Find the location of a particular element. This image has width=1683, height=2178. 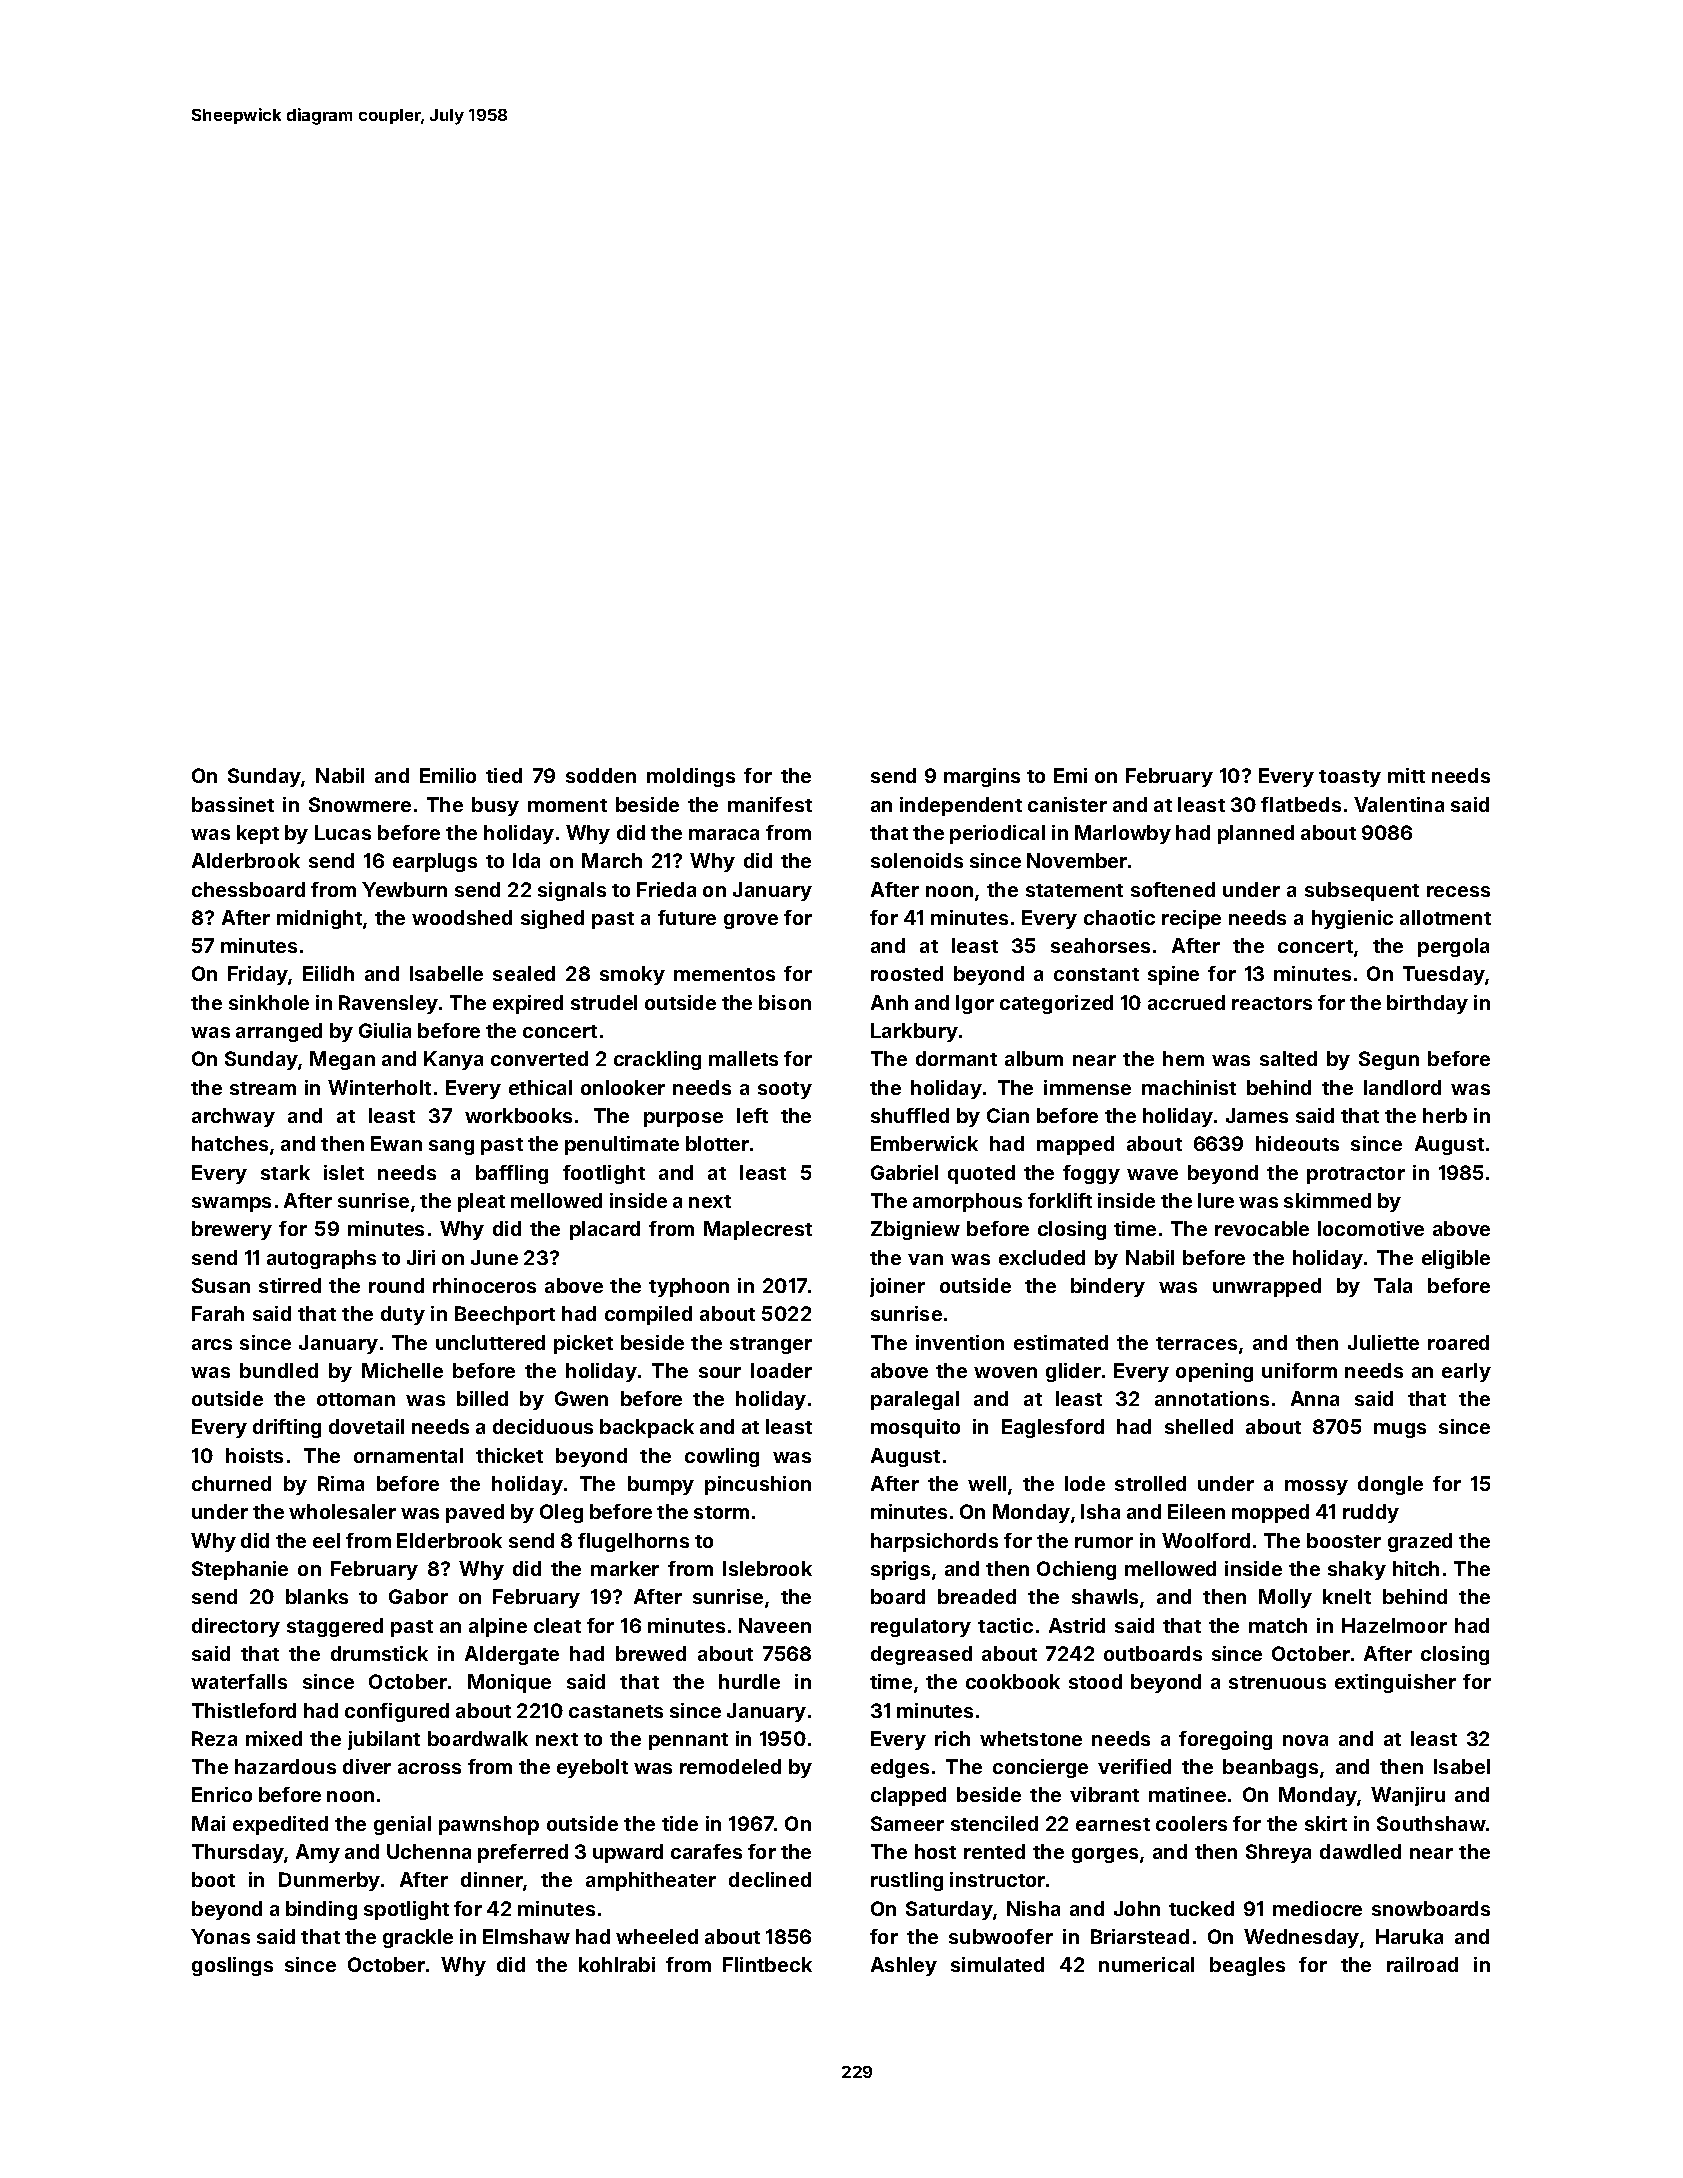

kept is located at coordinates (258, 834).
